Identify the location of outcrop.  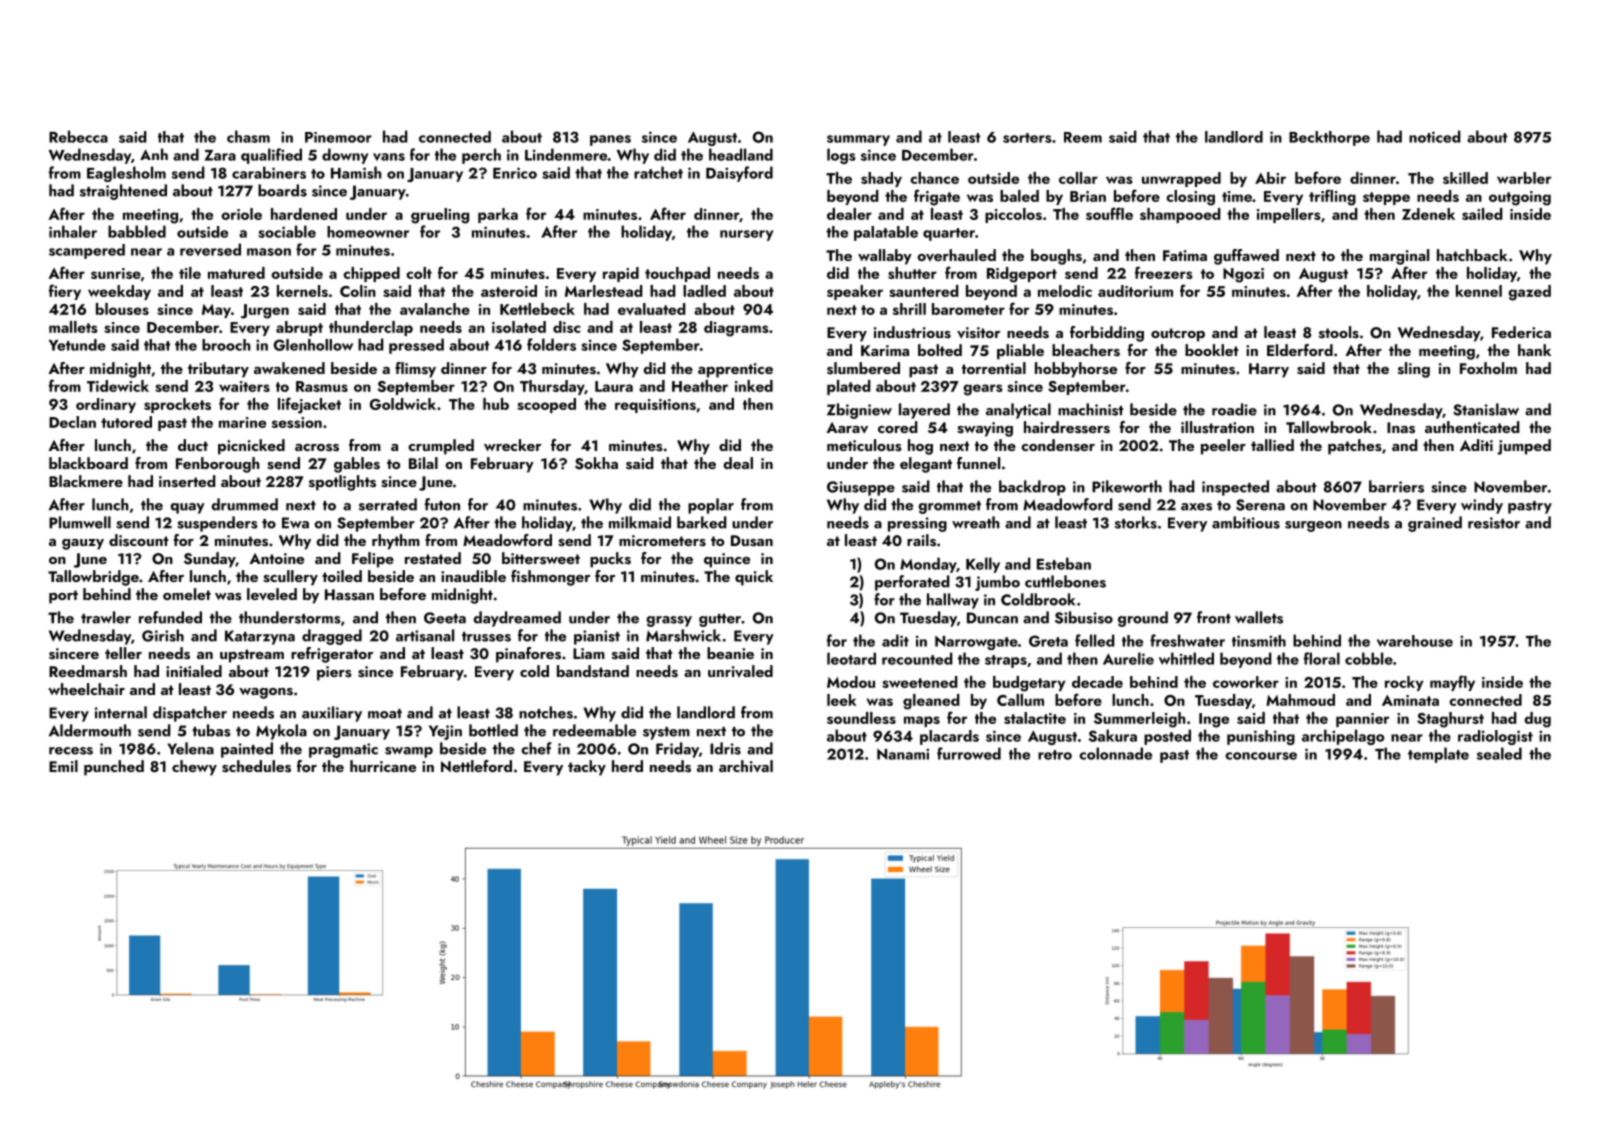
(1178, 335).
